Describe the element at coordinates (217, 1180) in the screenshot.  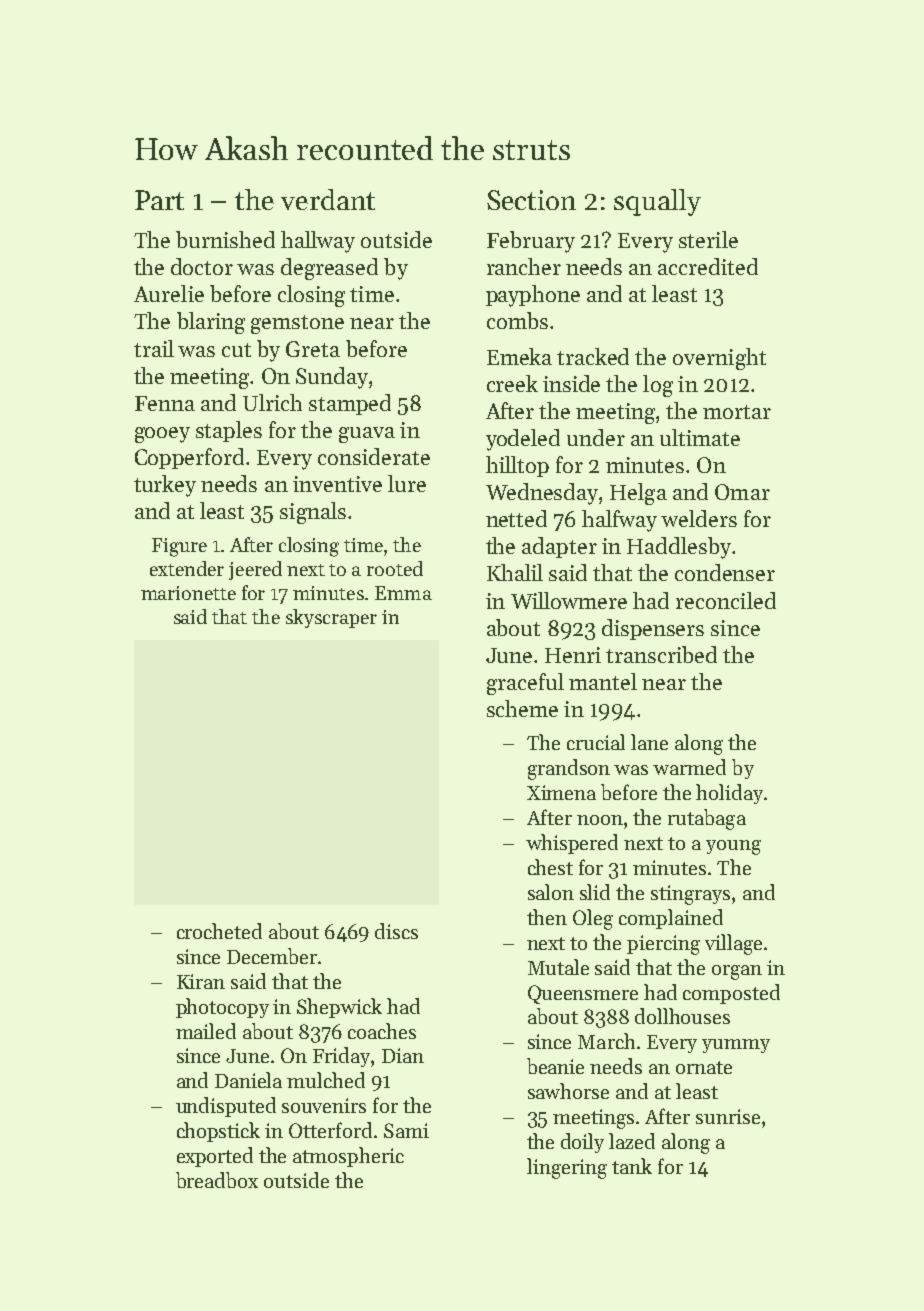
I see `breadbox` at that location.
